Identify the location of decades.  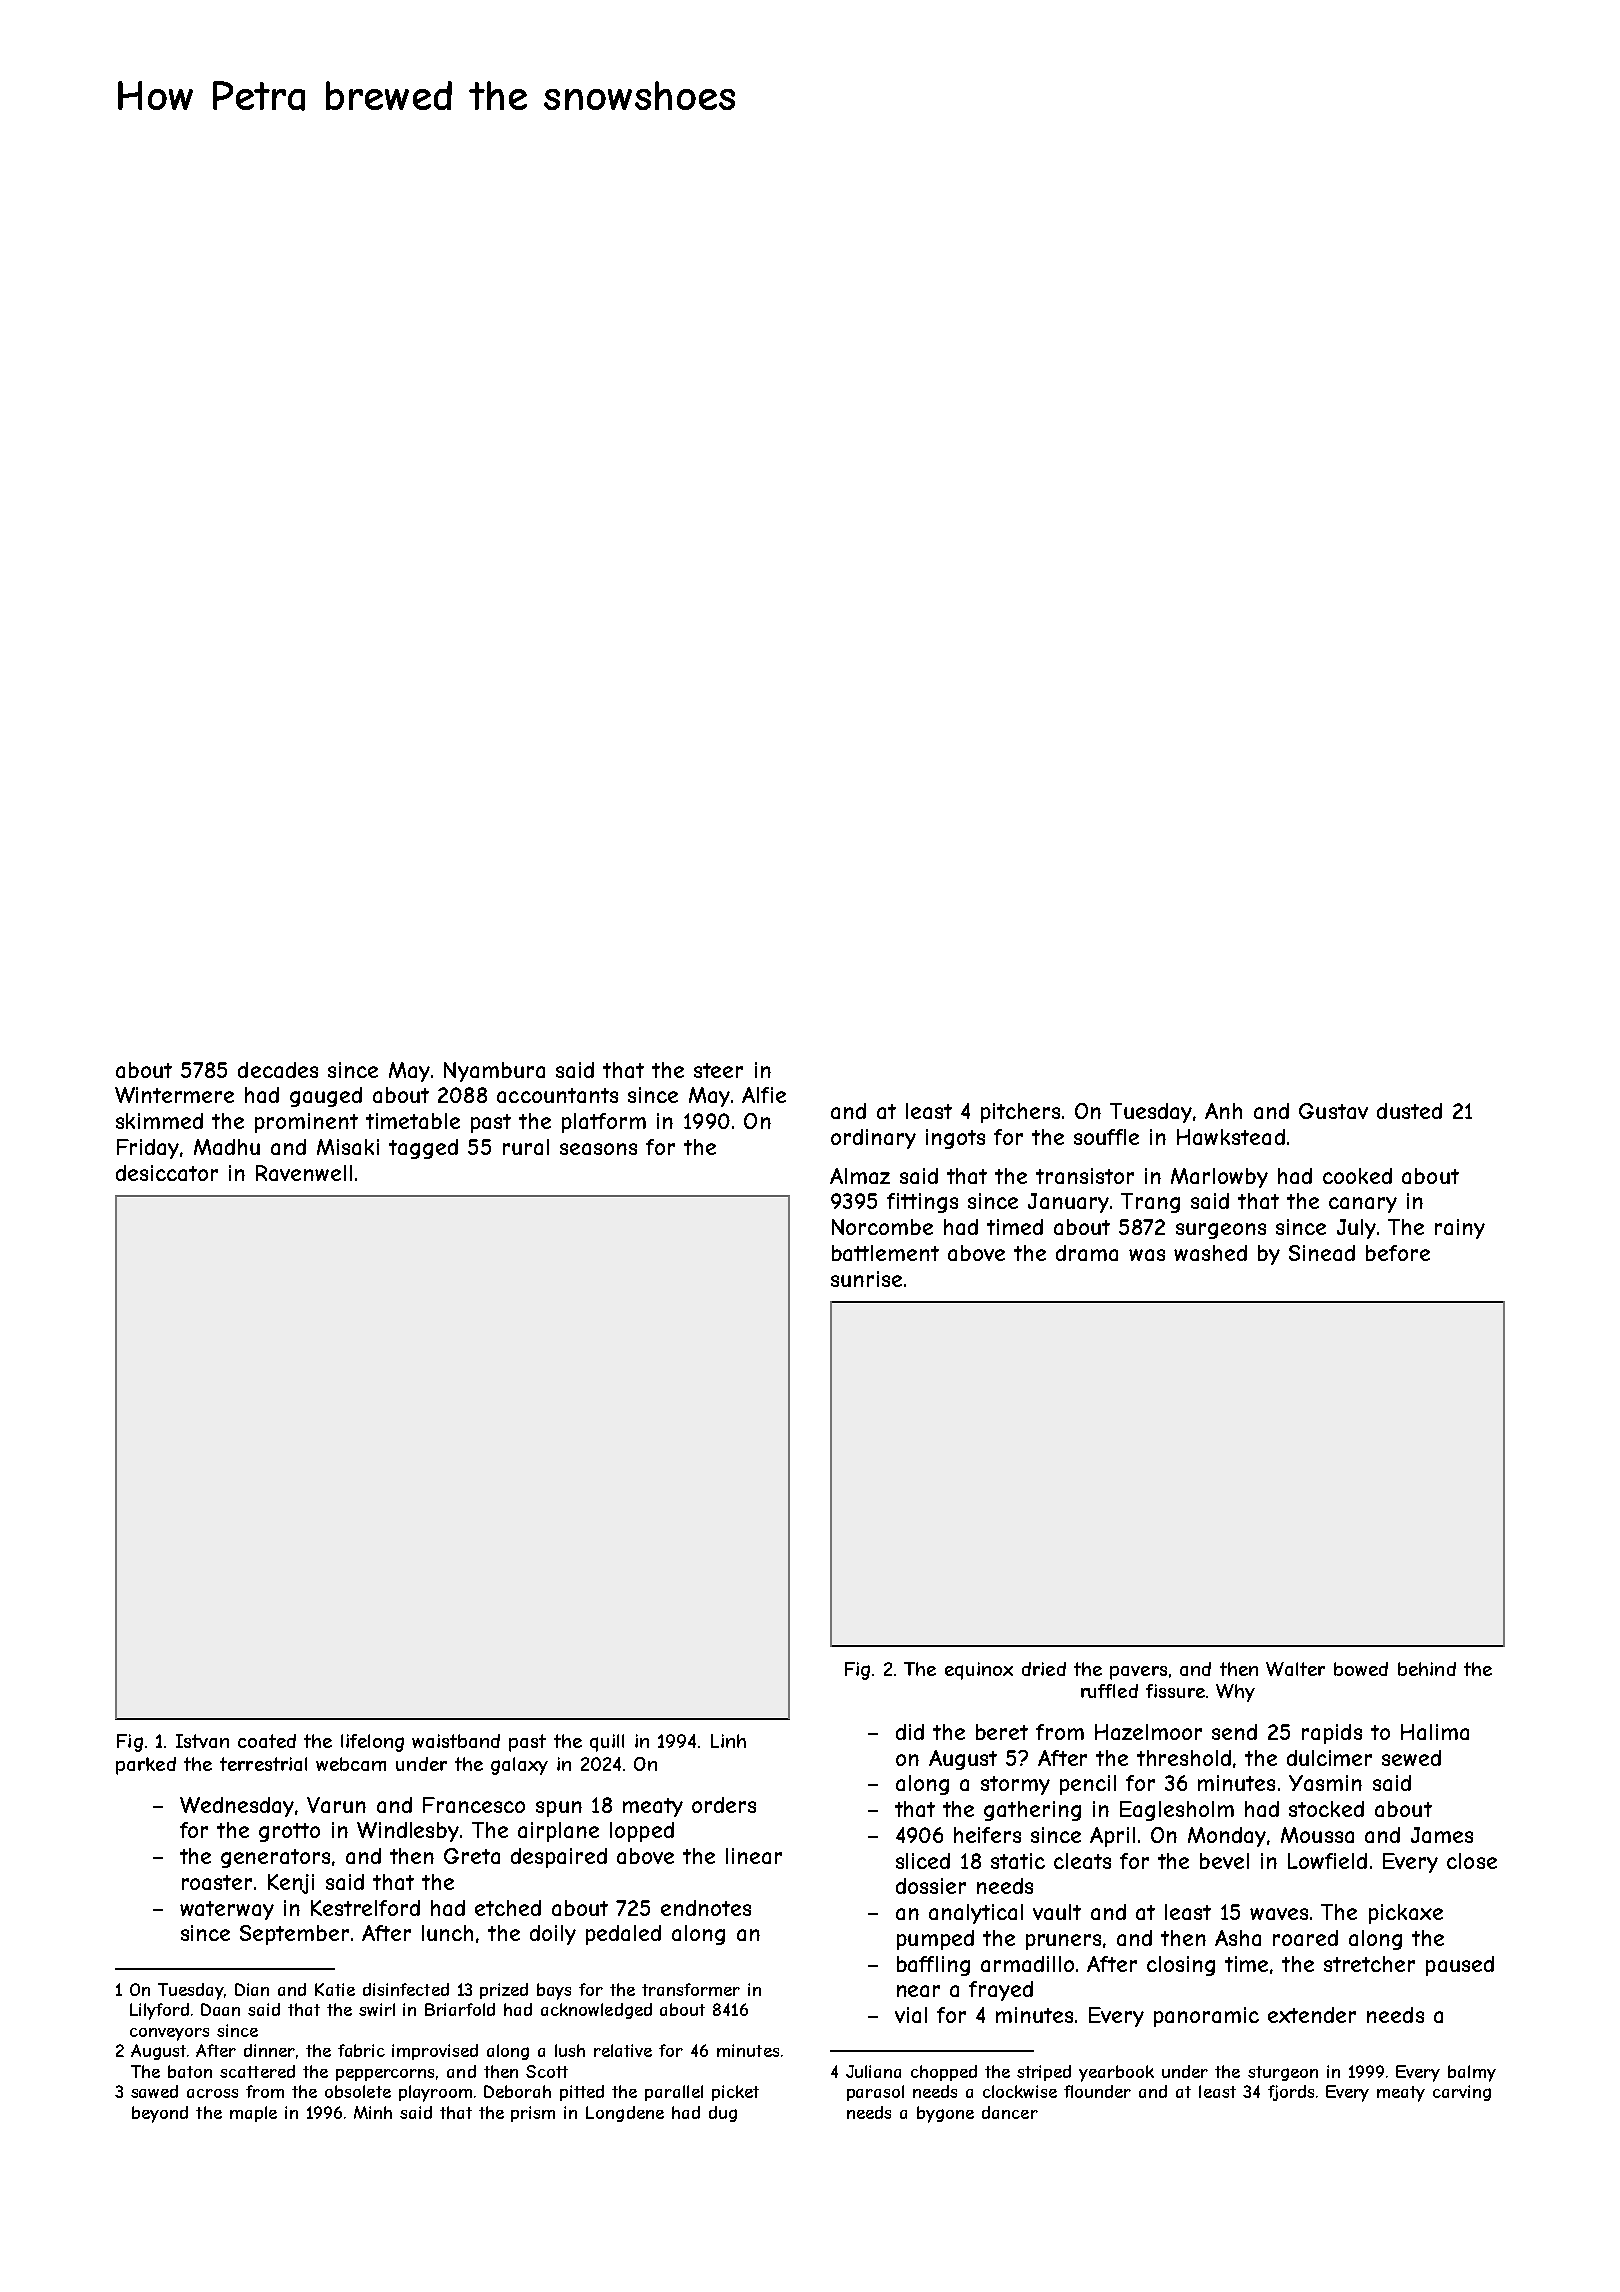
(278, 1070).
